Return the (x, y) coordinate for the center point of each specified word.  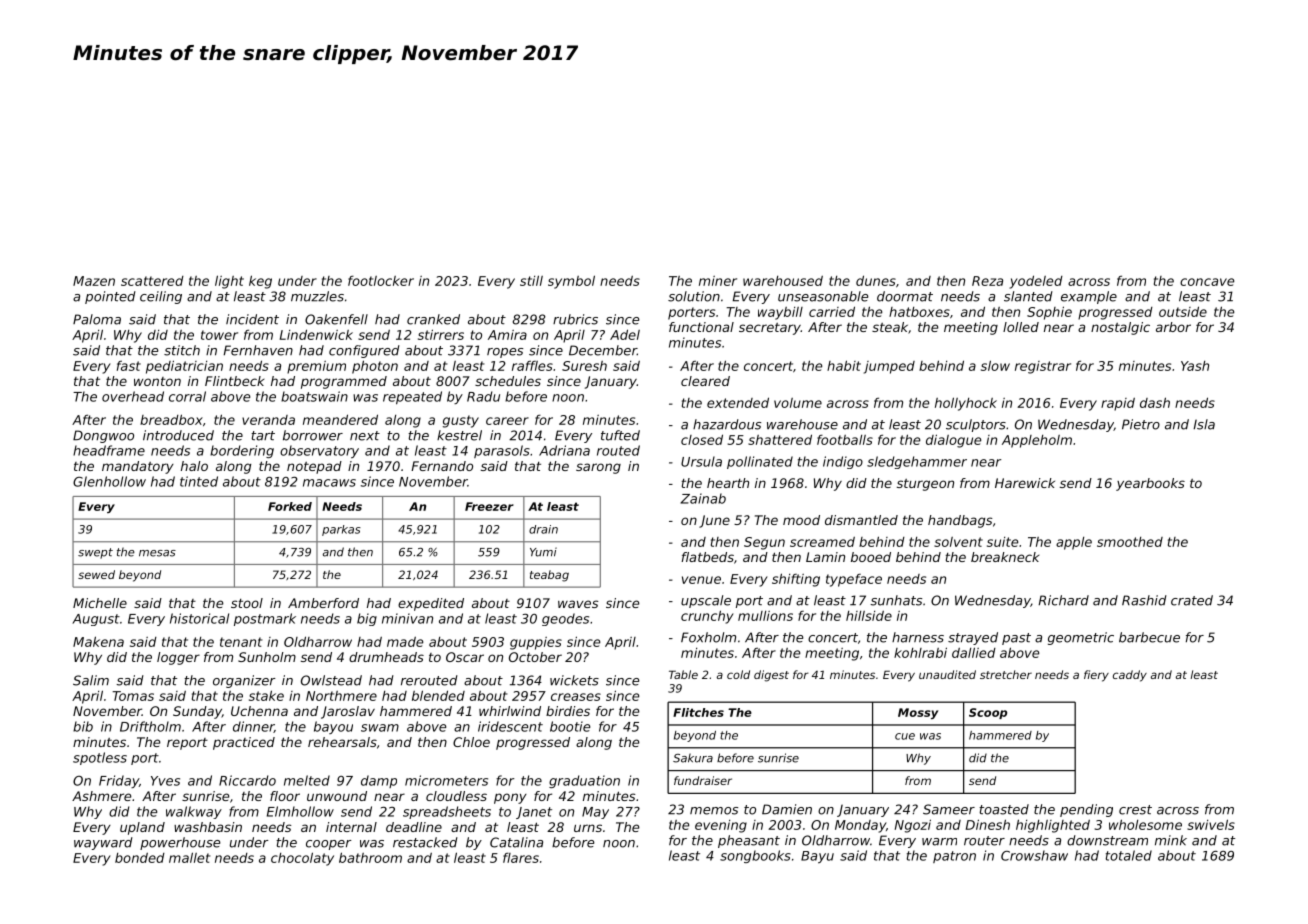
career (507, 421)
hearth (728, 483)
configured (364, 351)
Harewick (1025, 483)
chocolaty (302, 859)
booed (871, 557)
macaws (329, 483)
